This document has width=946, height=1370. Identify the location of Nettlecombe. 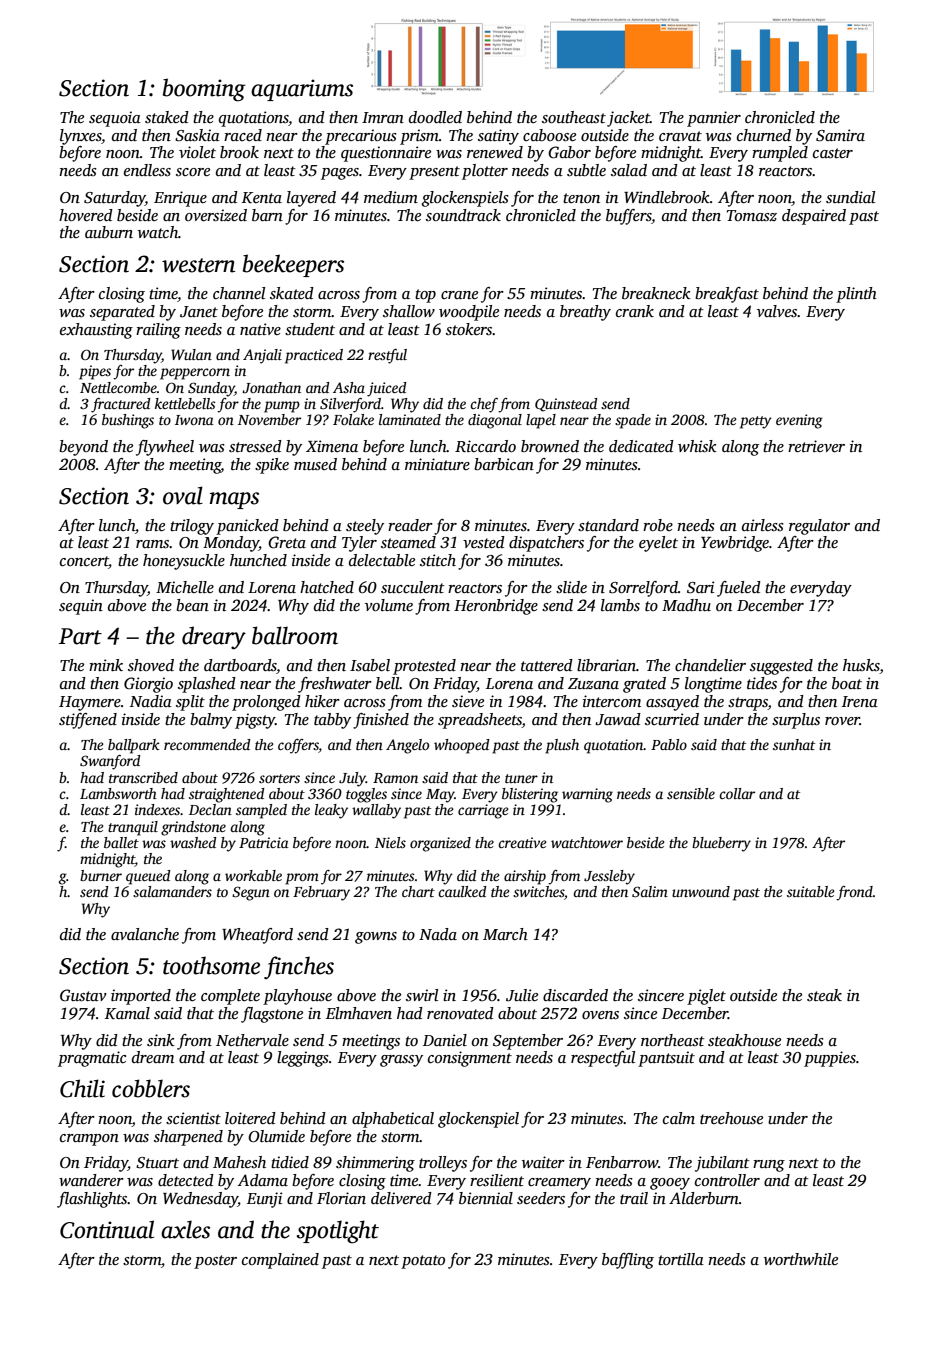
(118, 387).
